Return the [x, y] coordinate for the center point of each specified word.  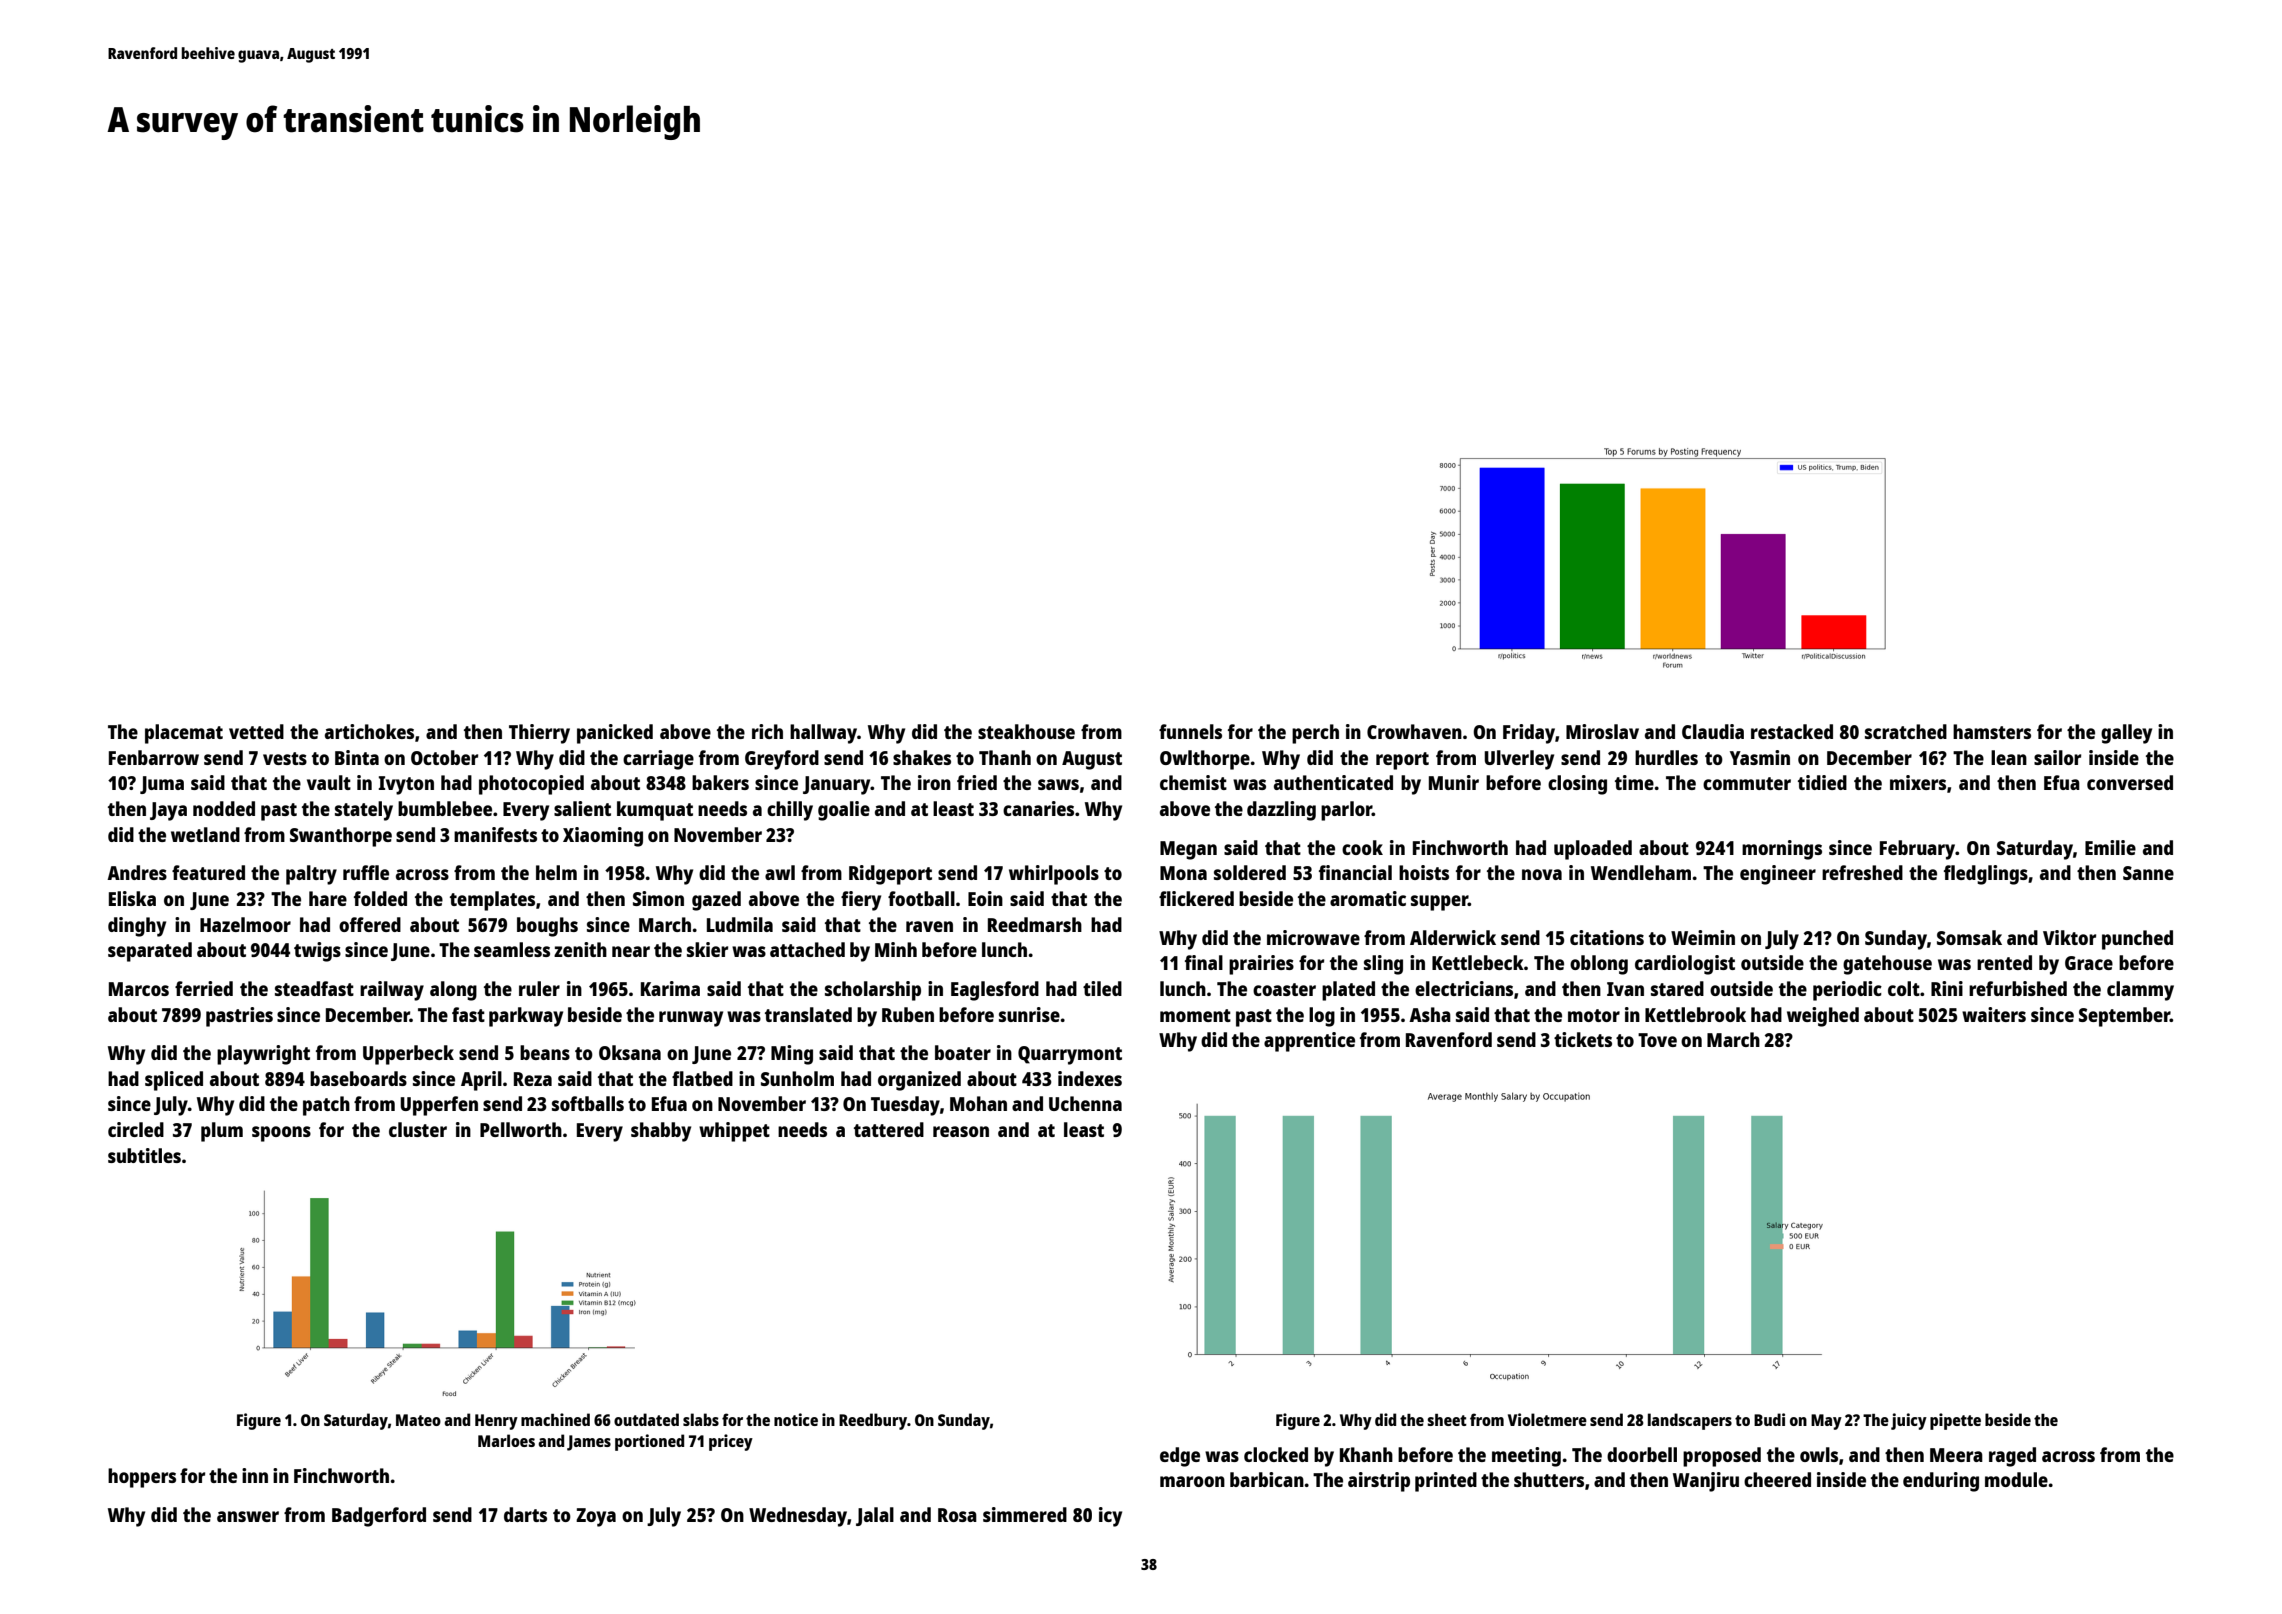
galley [2126, 734]
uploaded [1593, 850]
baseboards [358, 1078]
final [1204, 962]
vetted [256, 731]
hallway [823, 734]
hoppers [142, 1478]
